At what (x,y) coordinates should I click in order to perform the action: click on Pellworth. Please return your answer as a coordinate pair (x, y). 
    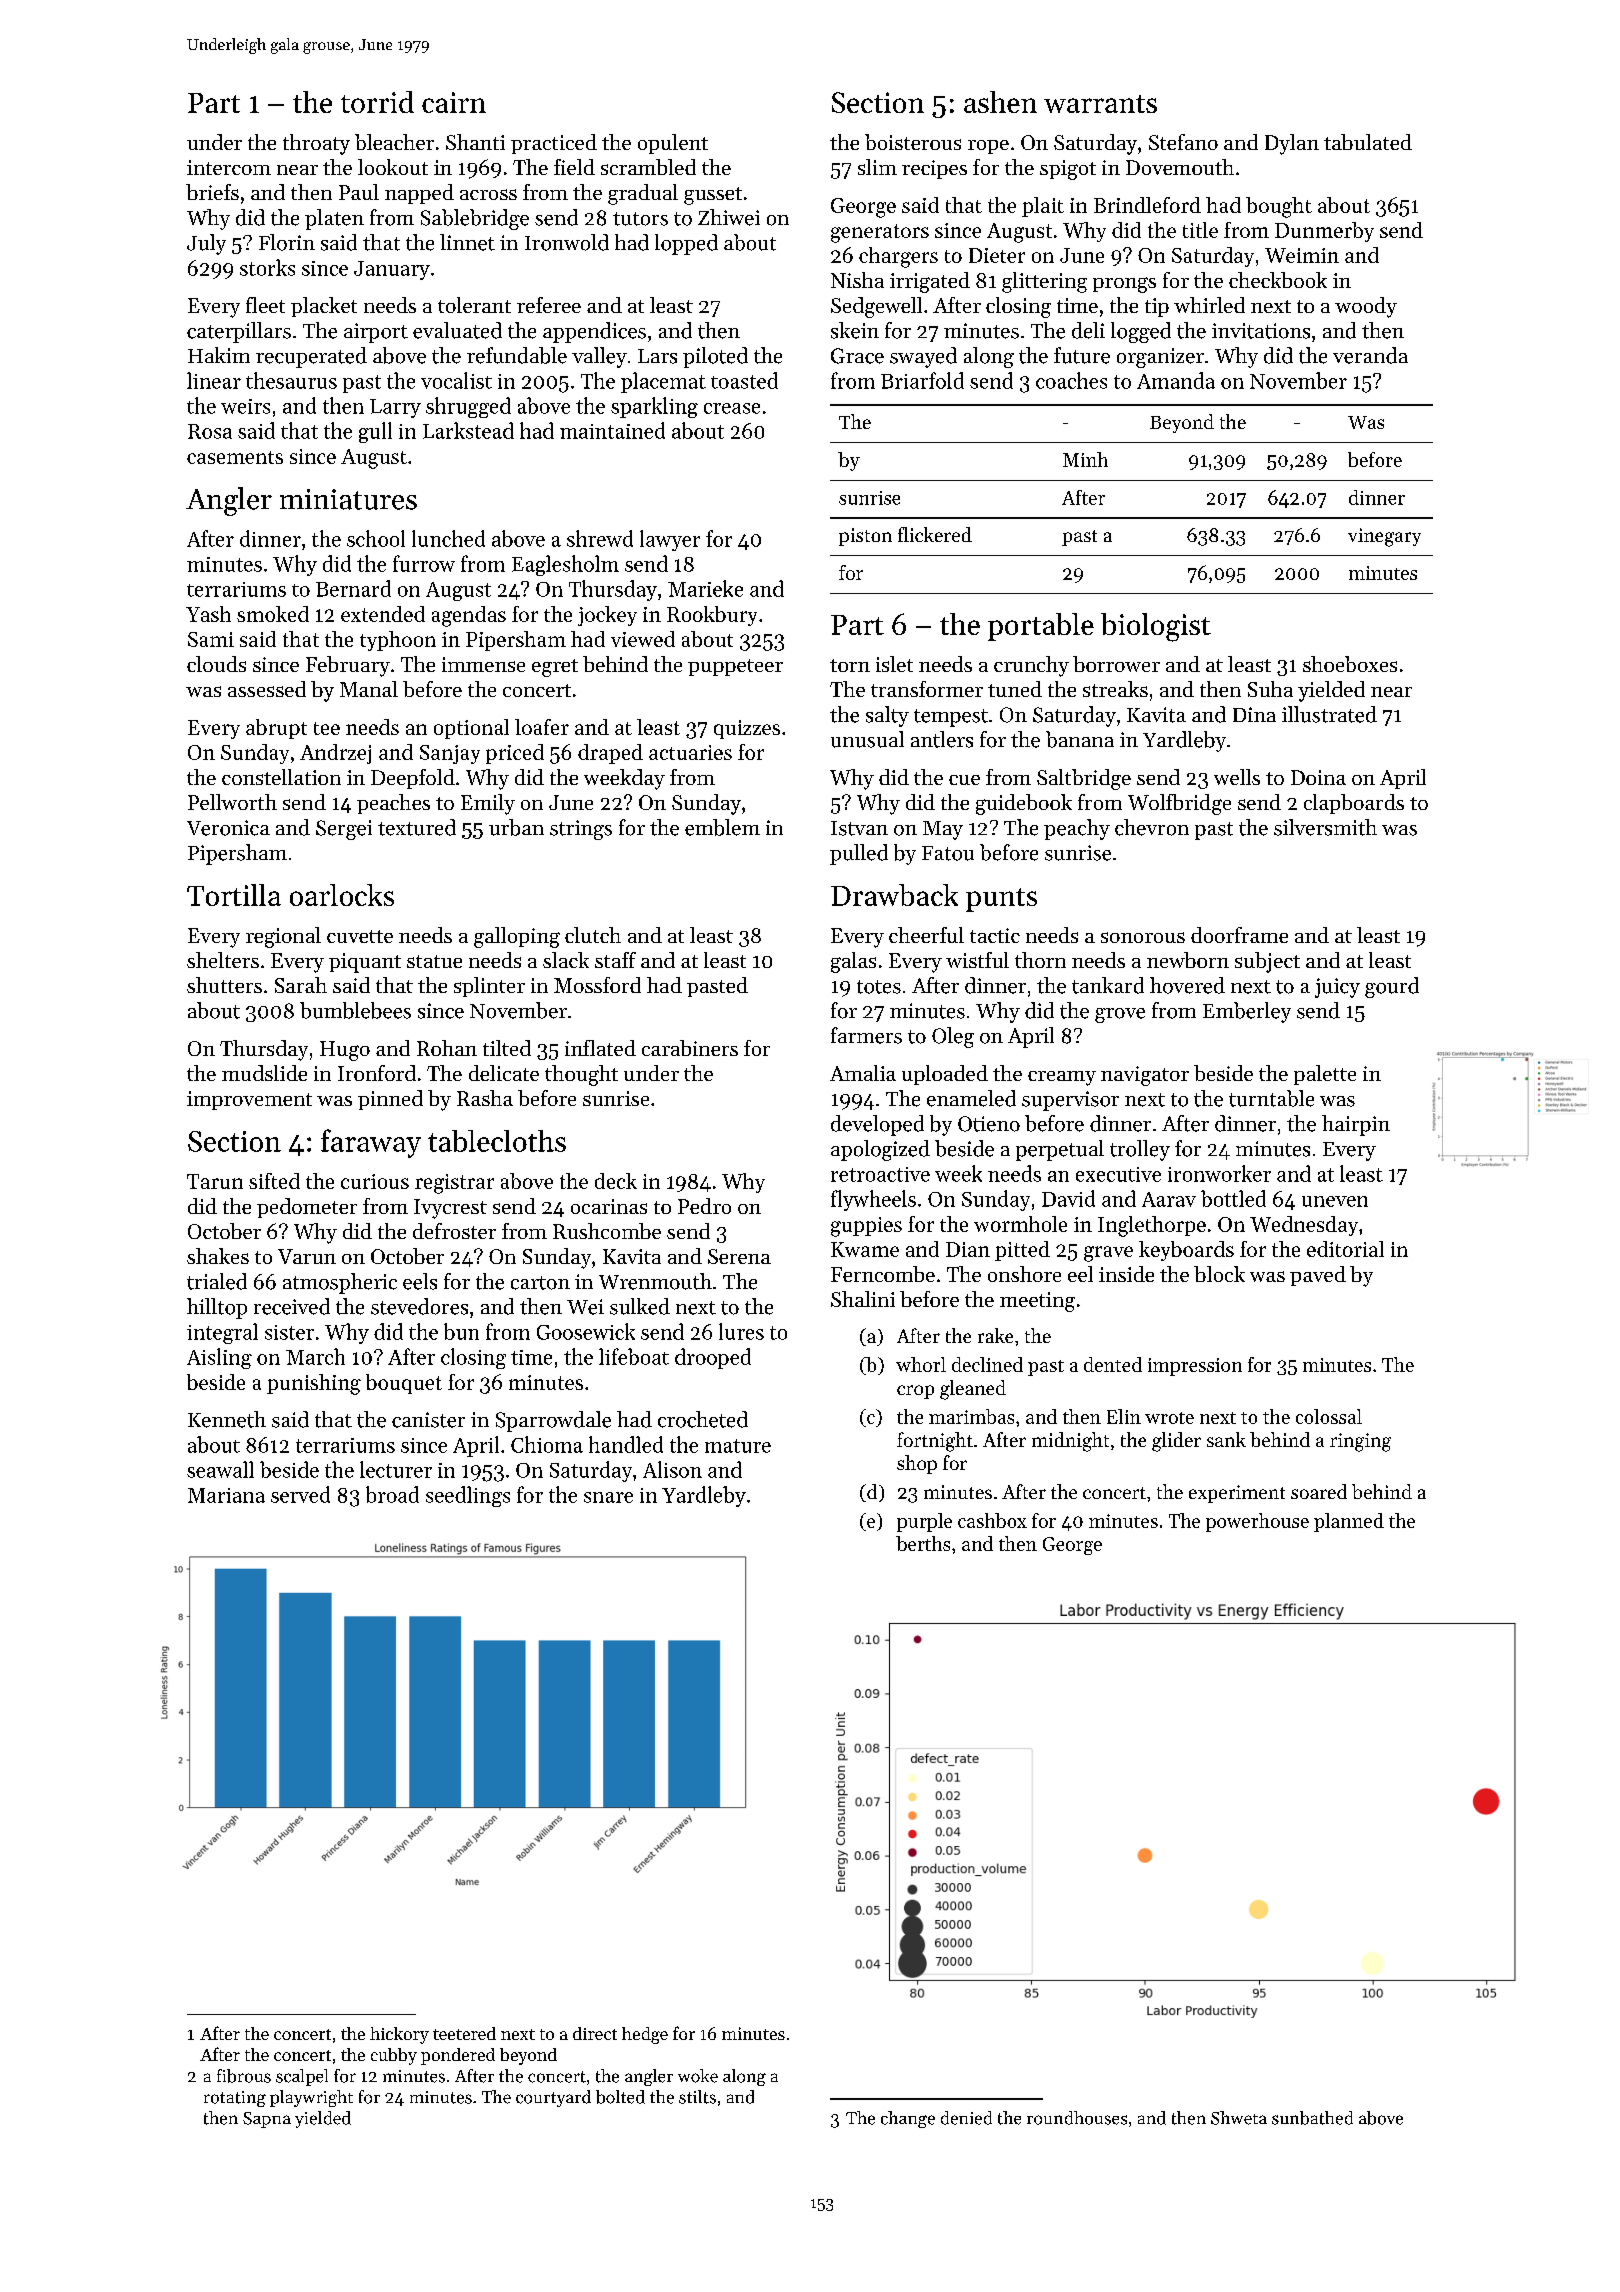
    Looking at the image, I should click on (232, 802).
